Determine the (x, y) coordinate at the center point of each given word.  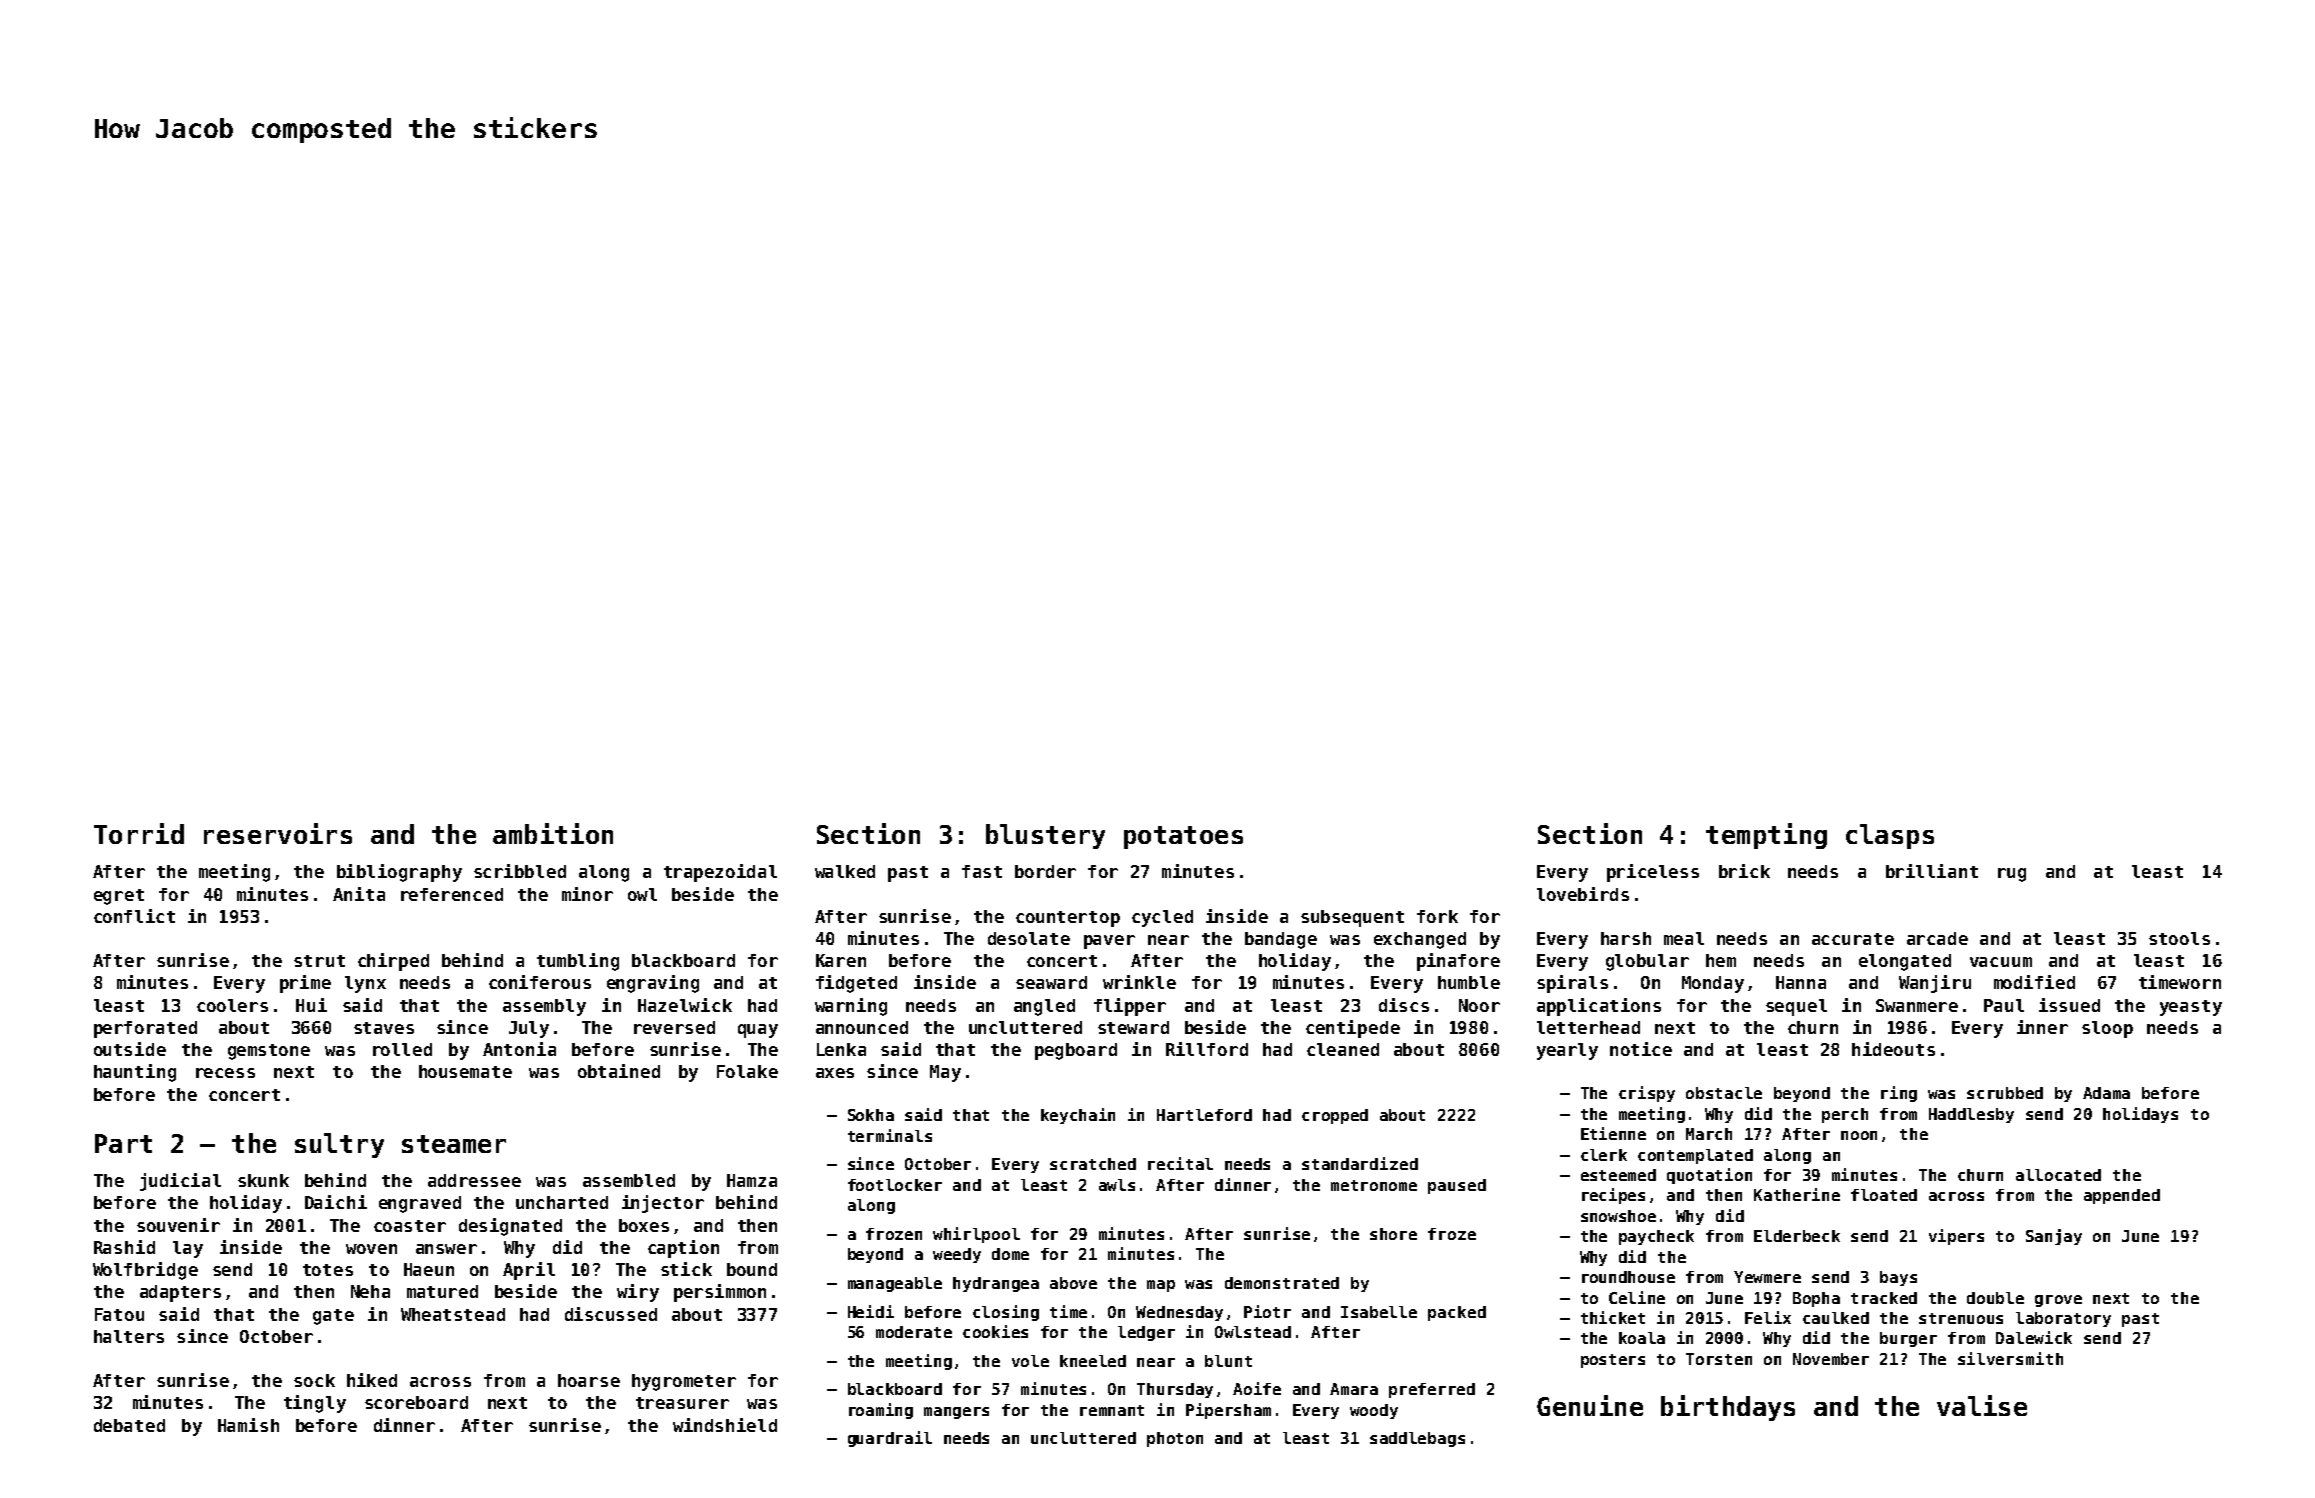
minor (587, 894)
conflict (134, 916)
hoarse (589, 1380)
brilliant (1932, 871)
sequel (1796, 1007)
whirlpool (976, 1235)
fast (982, 871)
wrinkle (1139, 982)
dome (1010, 1254)
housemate (465, 1071)
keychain (1078, 1116)
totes (328, 1270)
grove (2058, 1301)
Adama (2106, 1093)
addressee (474, 1180)
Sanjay (2054, 1237)
